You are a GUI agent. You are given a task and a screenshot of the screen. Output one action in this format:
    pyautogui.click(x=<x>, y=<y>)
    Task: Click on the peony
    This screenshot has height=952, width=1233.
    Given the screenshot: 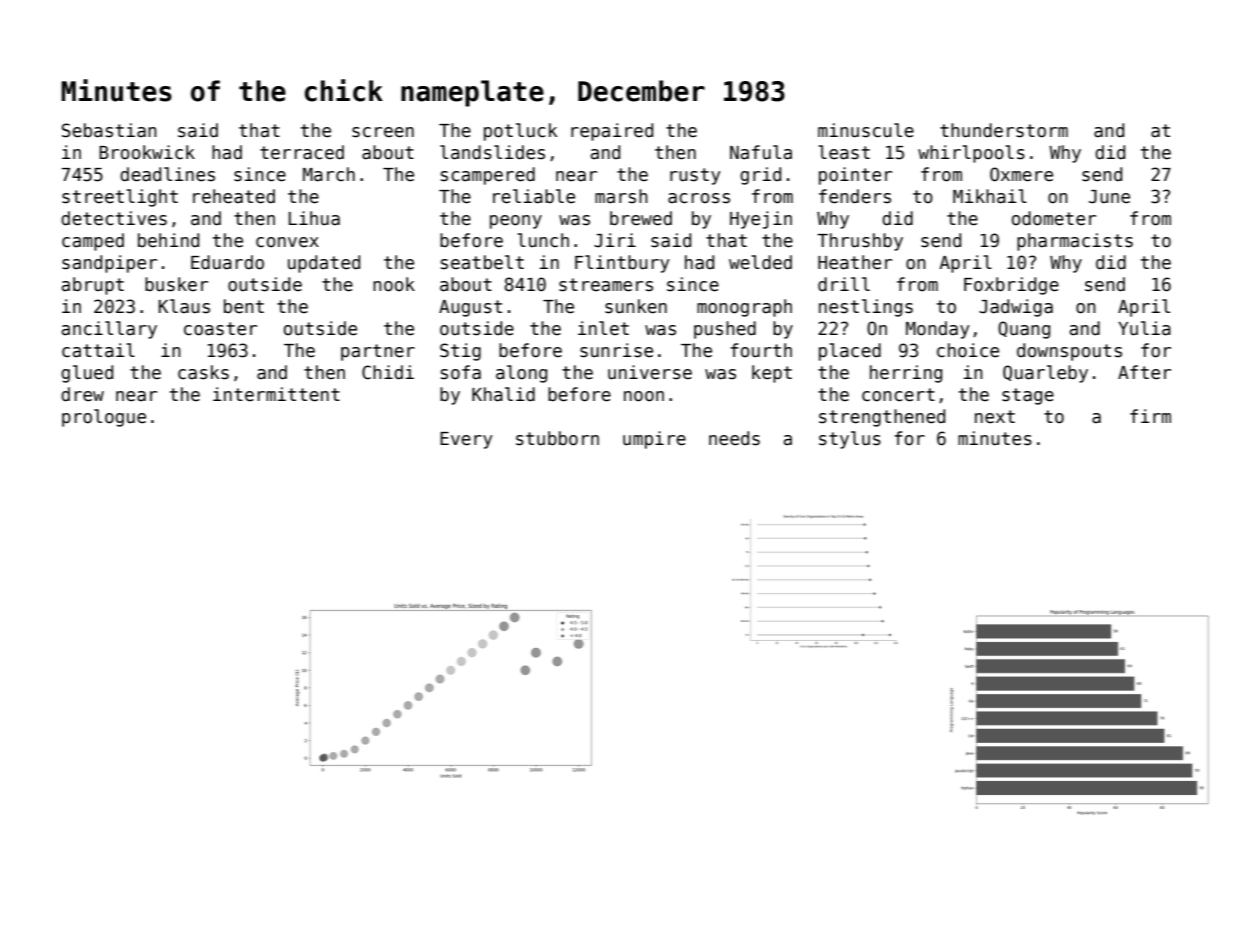 What is the action you would take?
    pyautogui.click(x=516, y=222)
